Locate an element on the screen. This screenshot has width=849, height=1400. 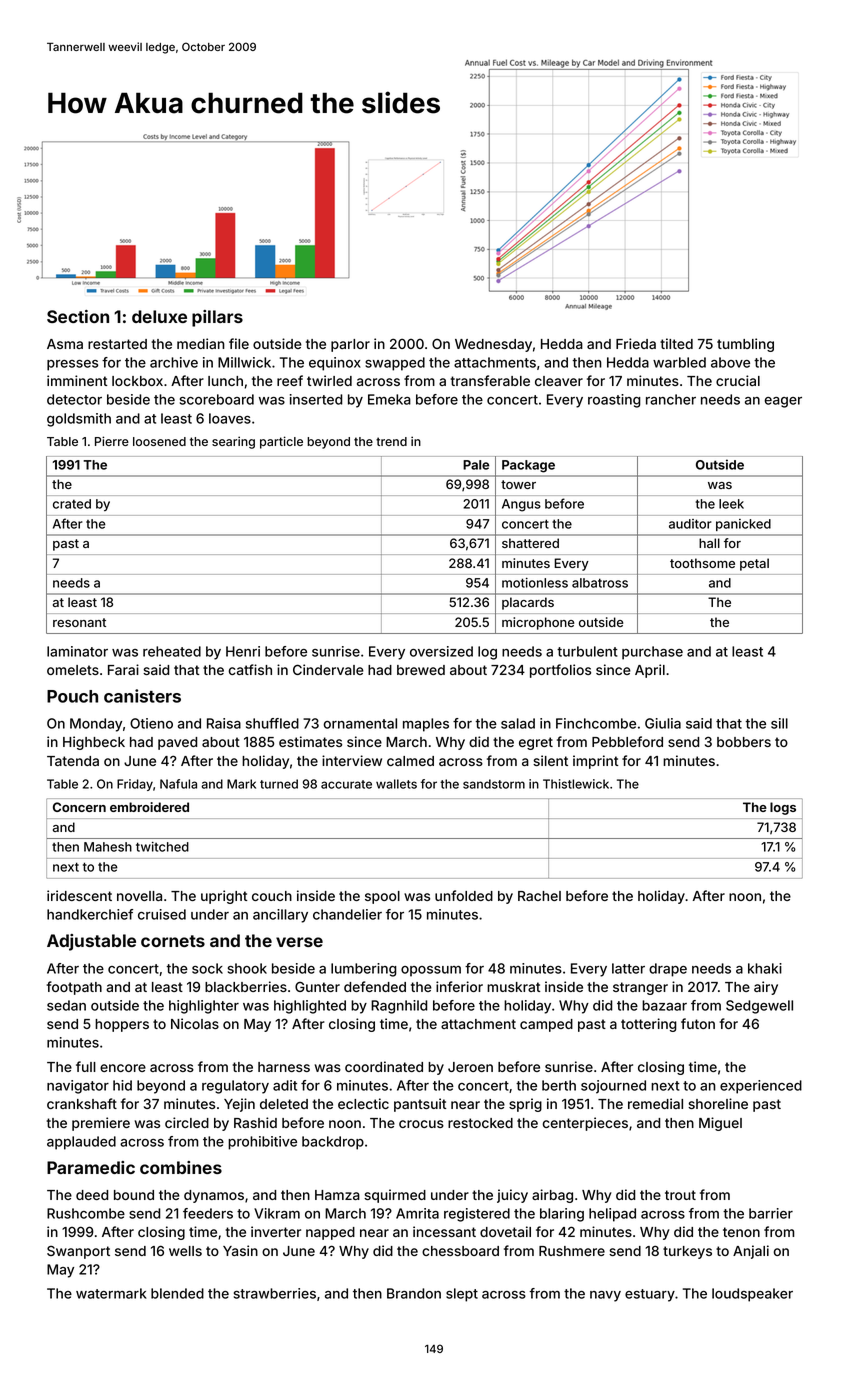
Section is located at coordinates (78, 316).
